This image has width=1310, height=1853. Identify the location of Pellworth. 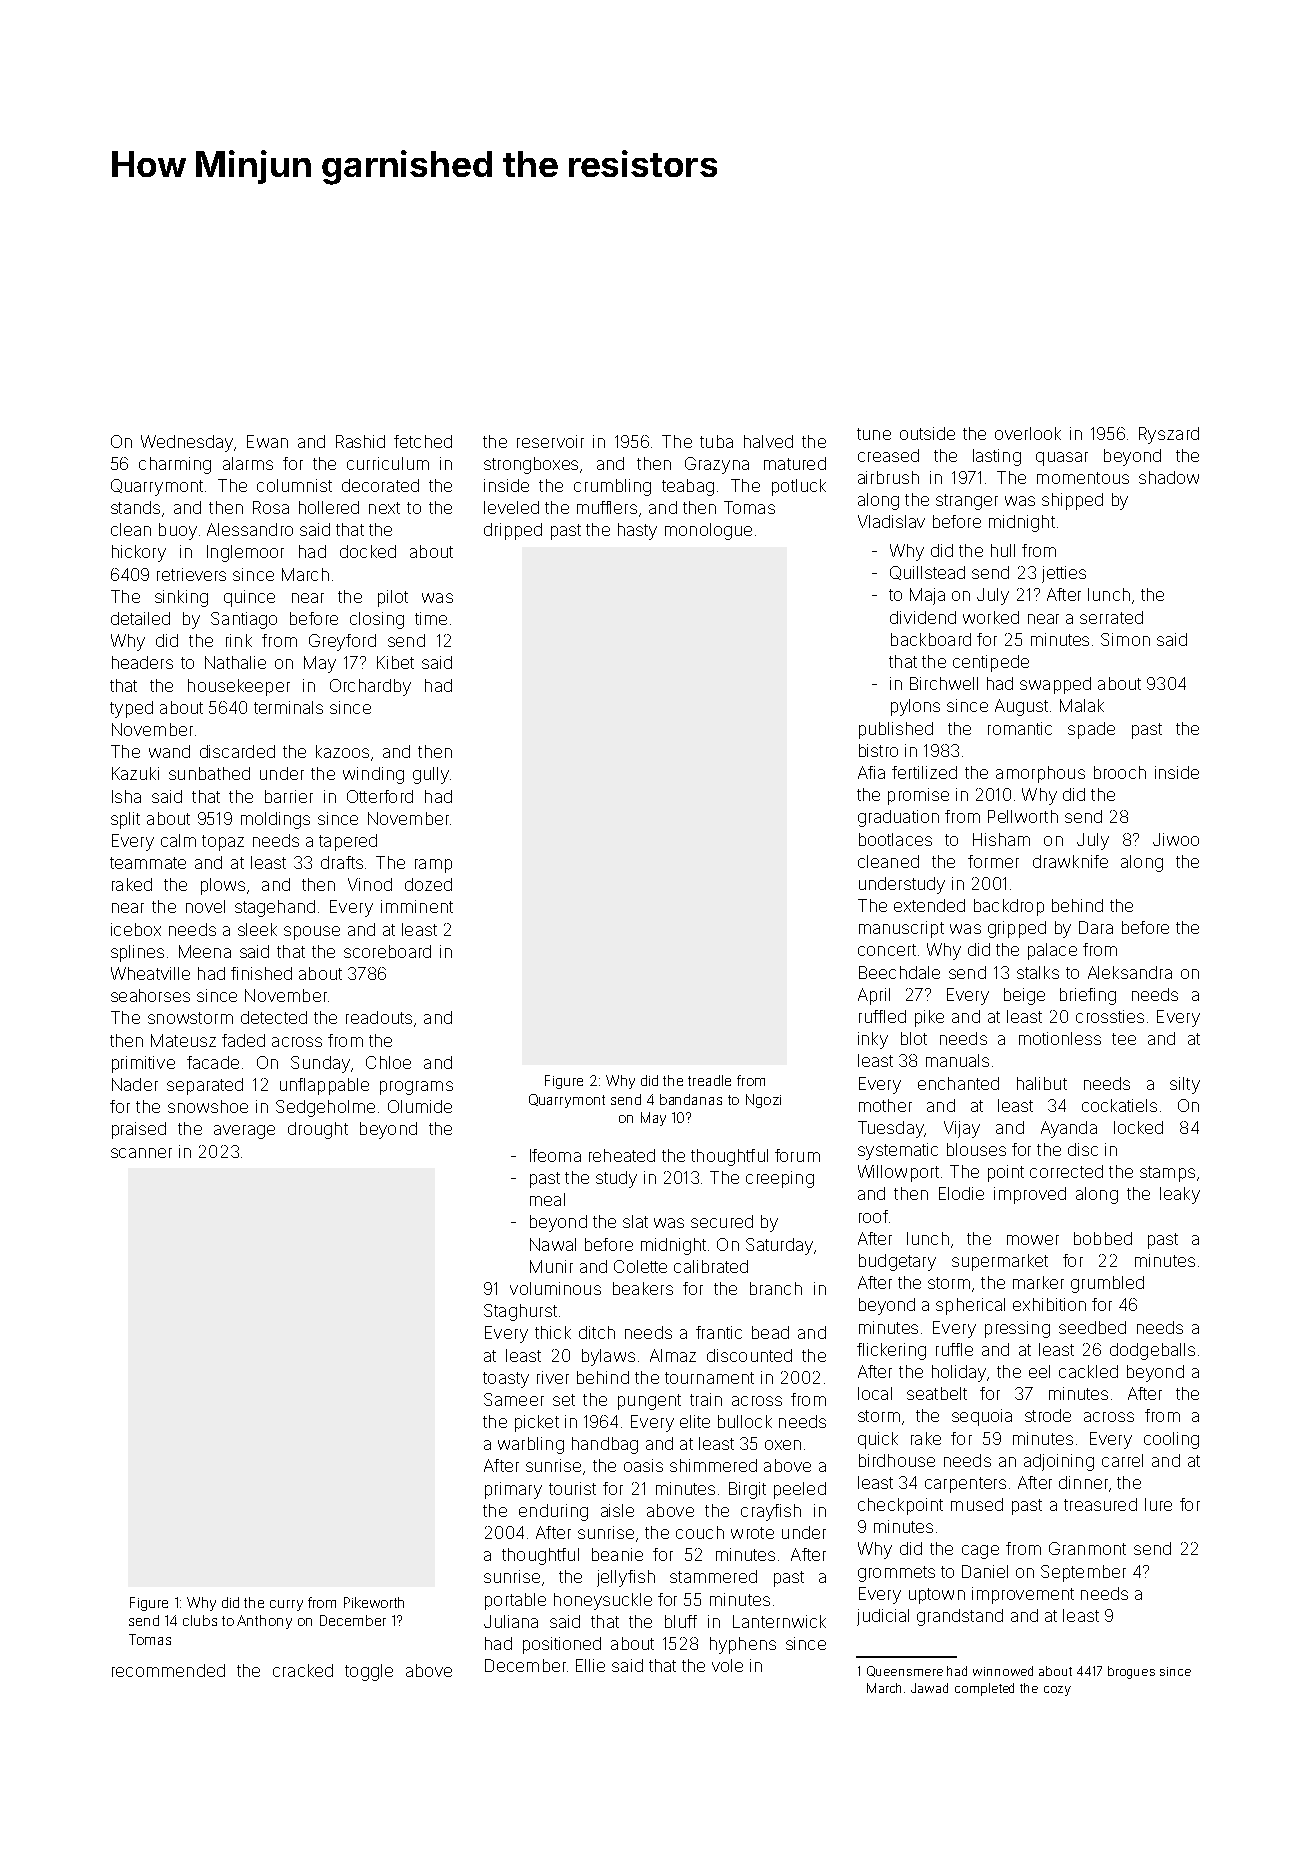
(1023, 816).
